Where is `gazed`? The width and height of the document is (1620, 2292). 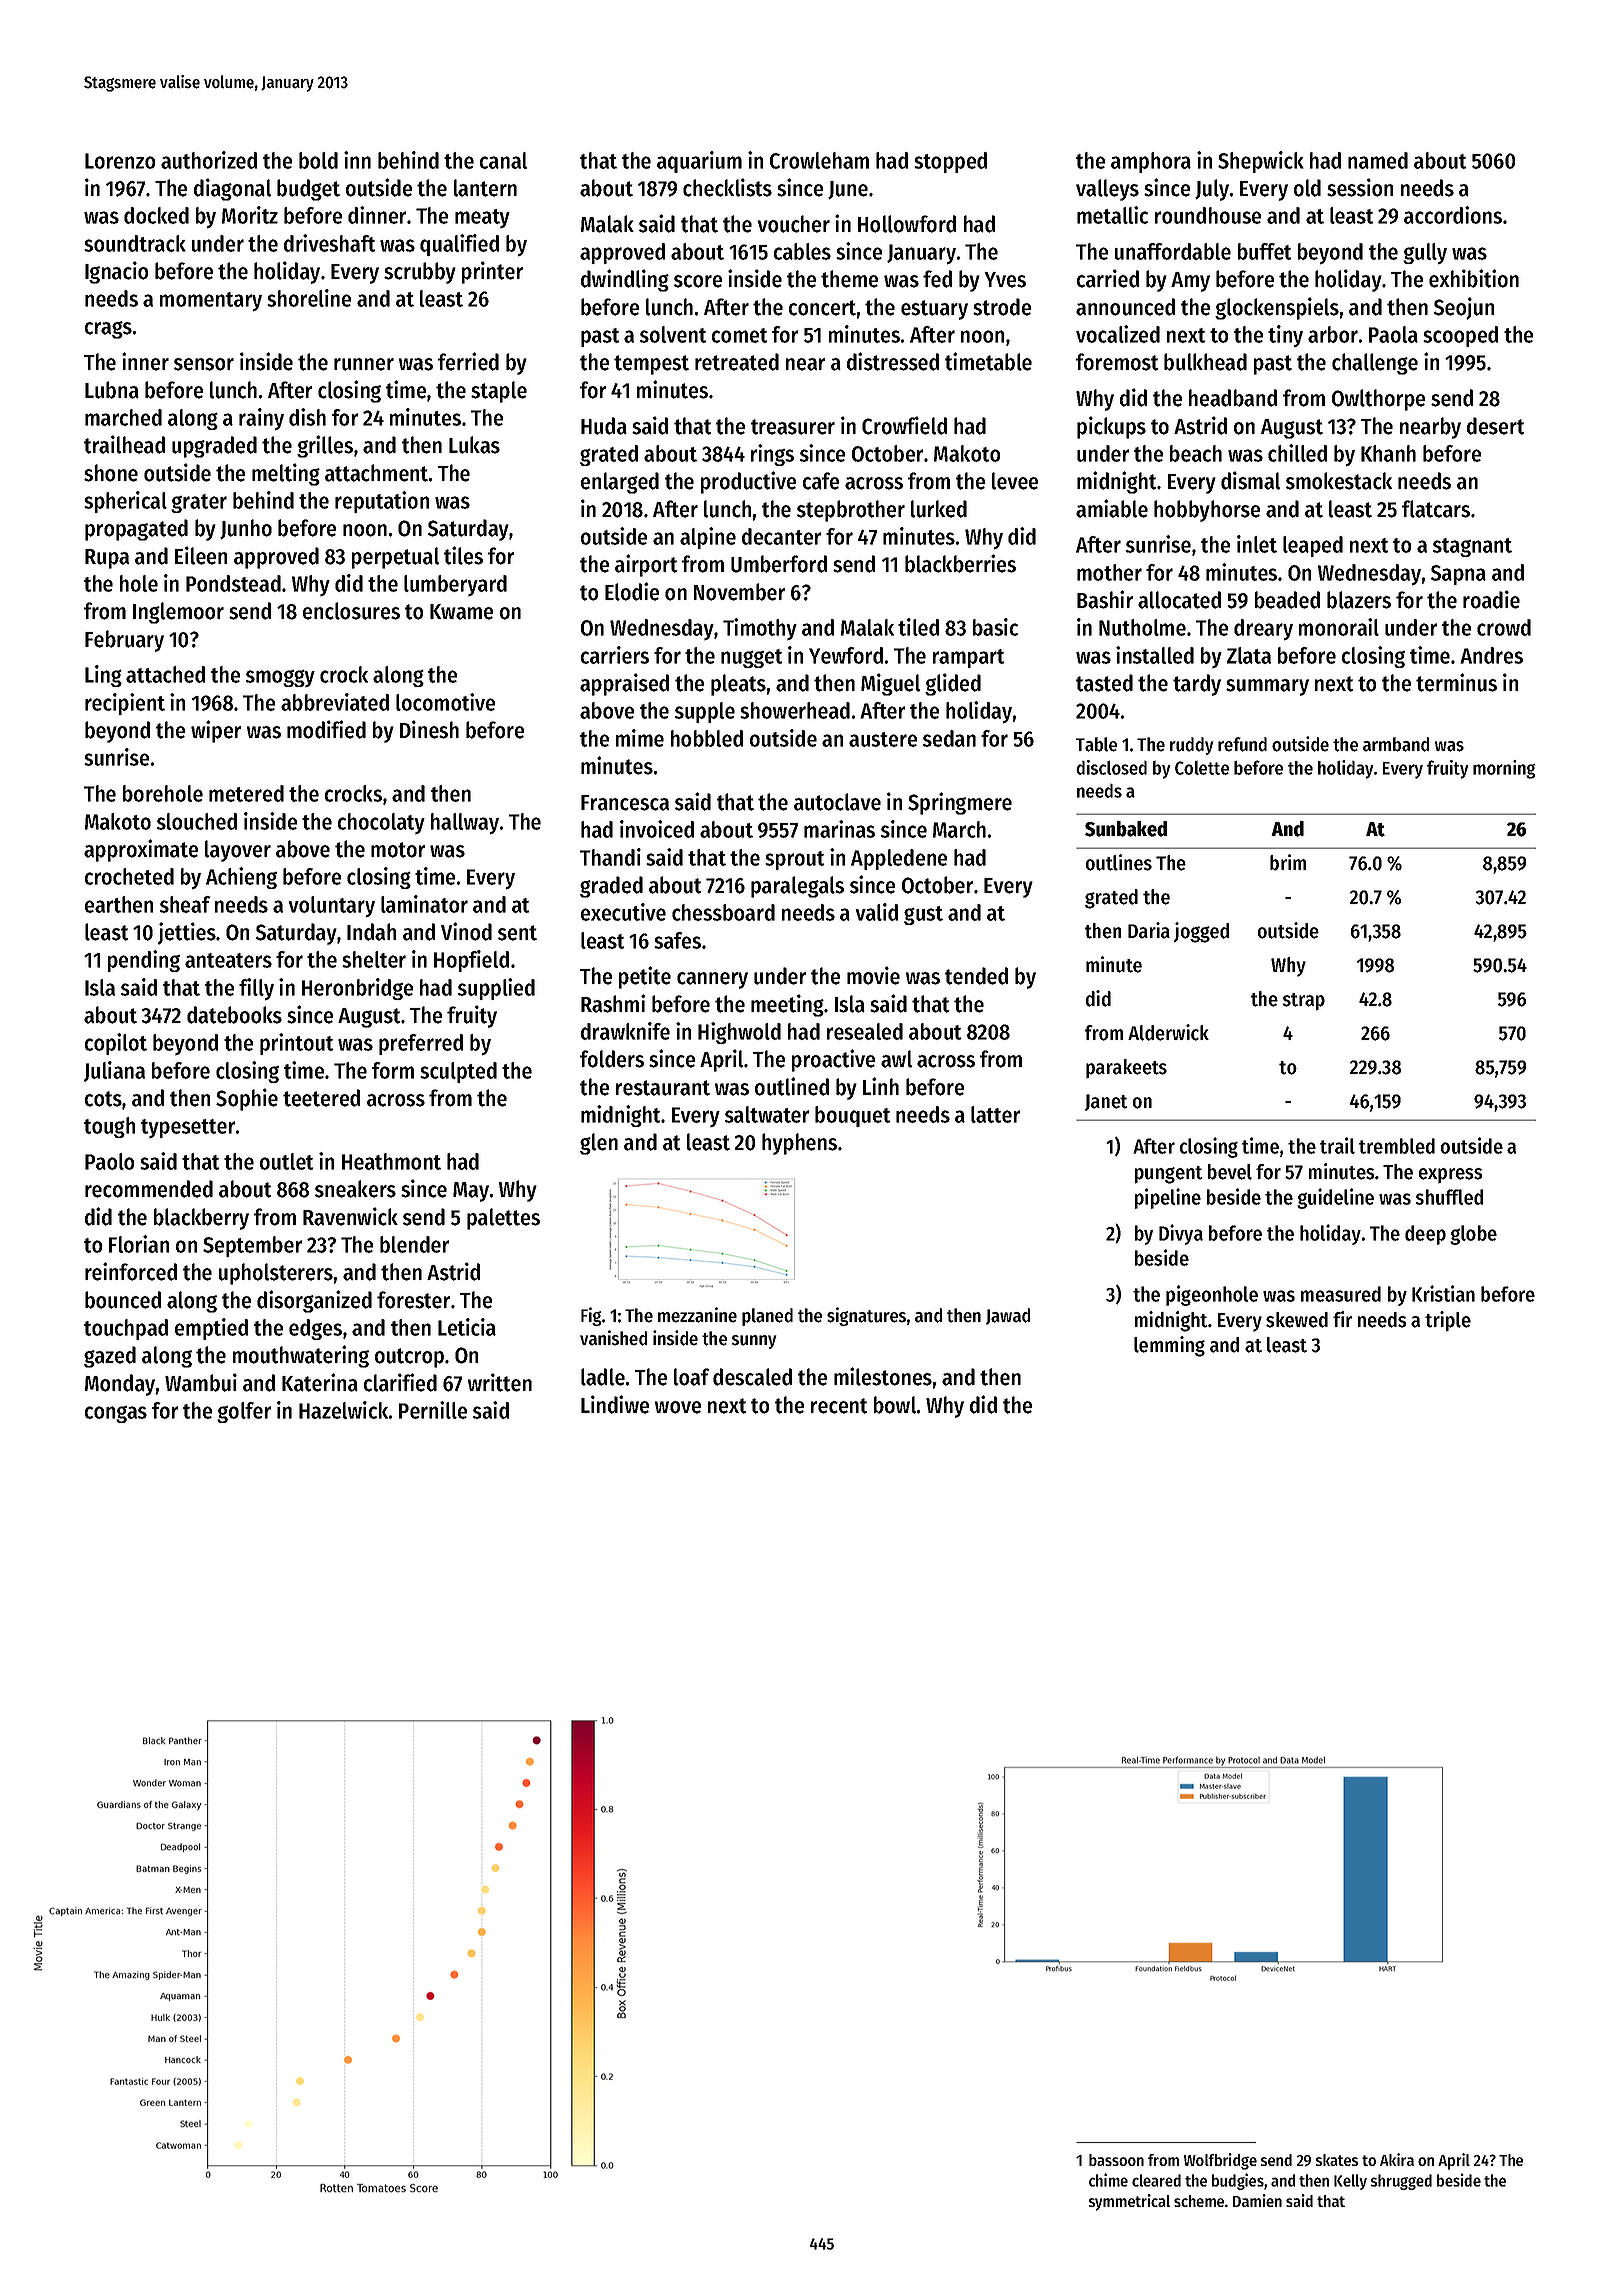
gazed is located at coordinates (110, 1357).
